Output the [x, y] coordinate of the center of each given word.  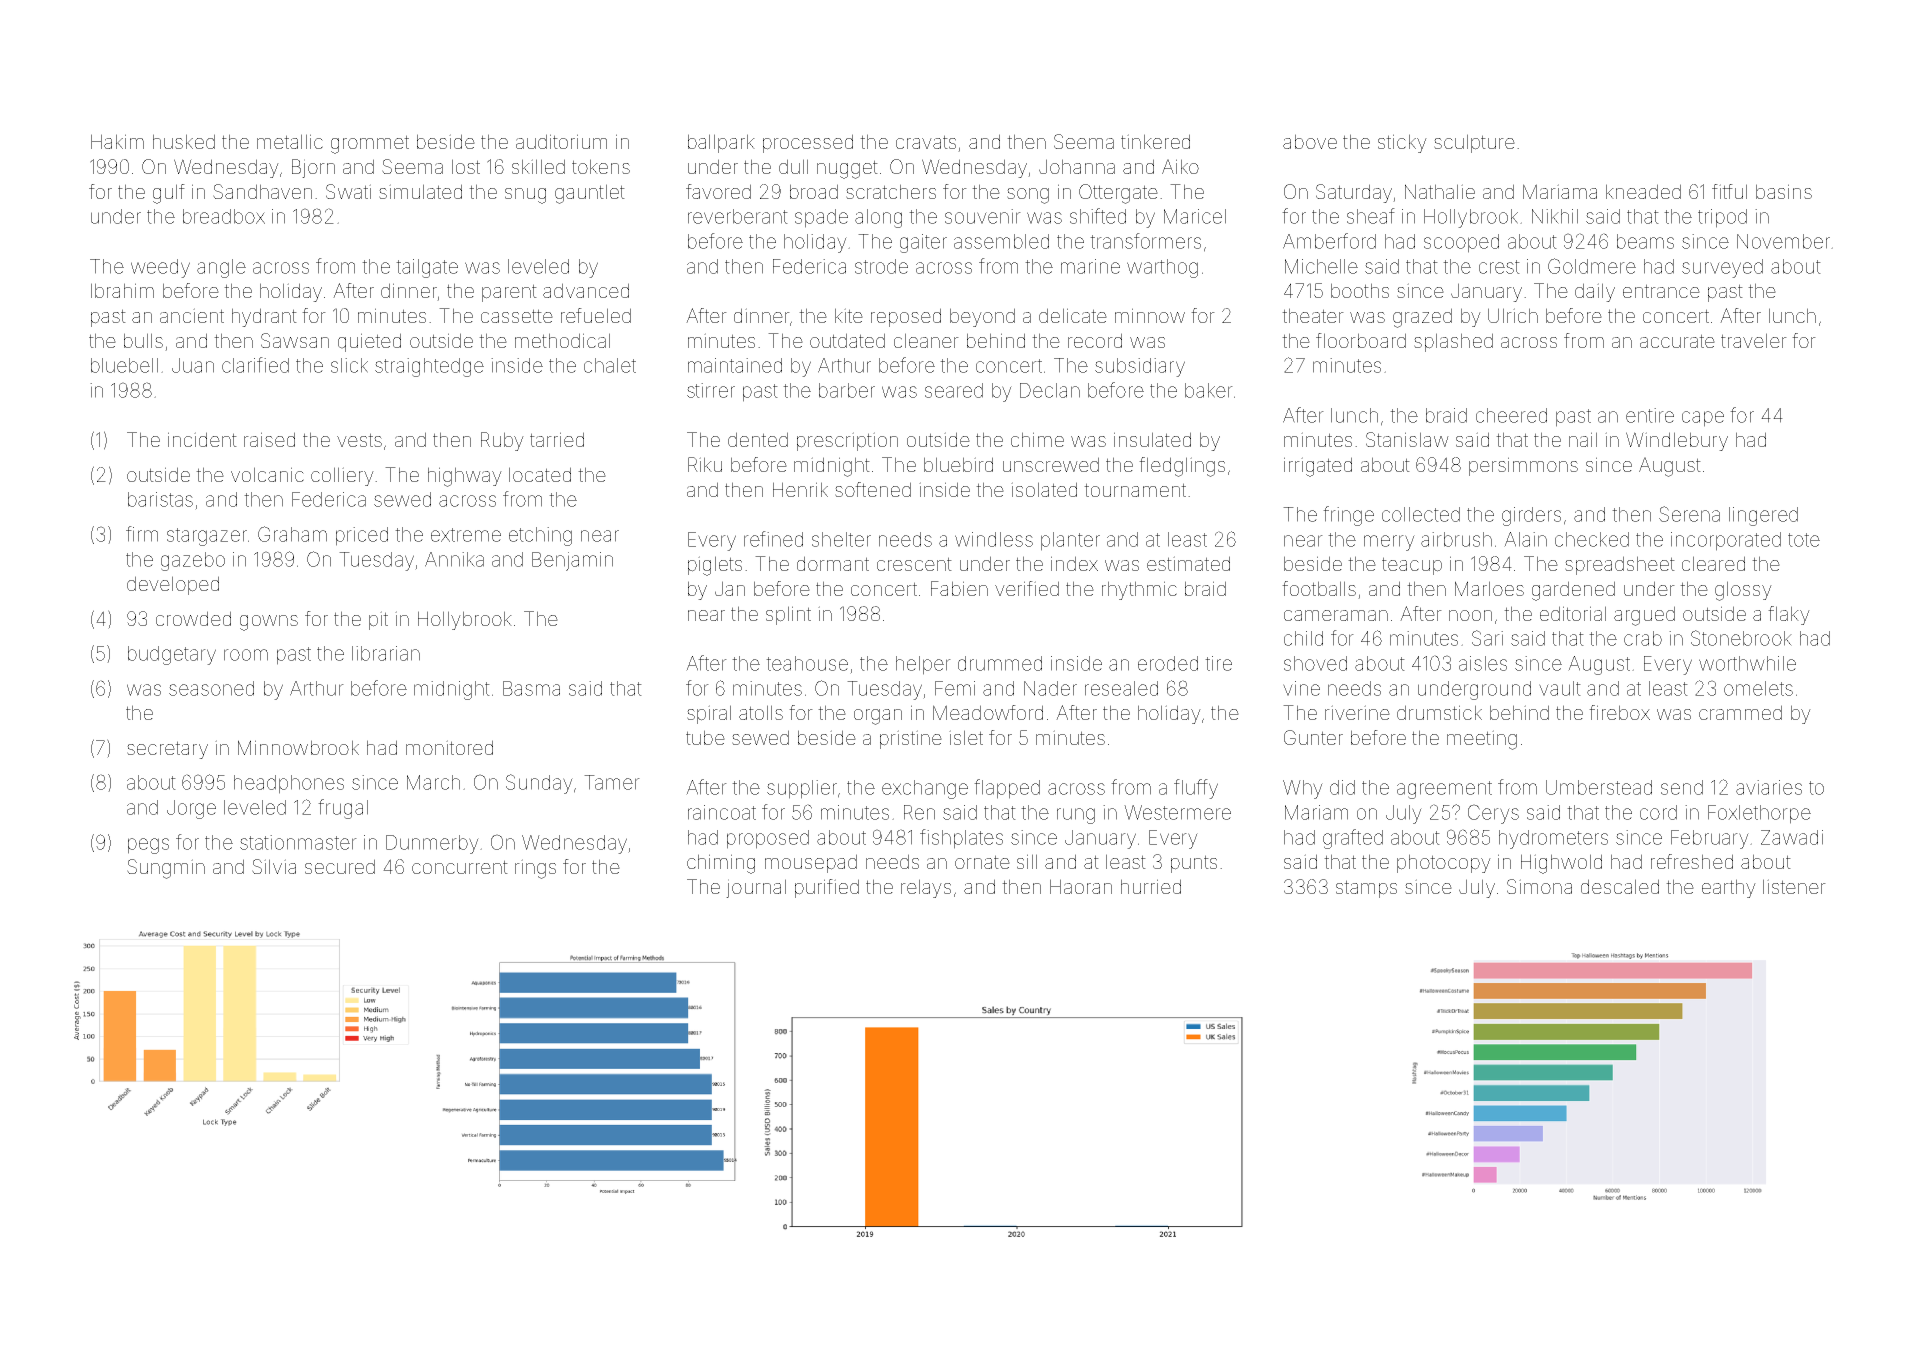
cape [1703, 419]
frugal [343, 809]
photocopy [1444, 863]
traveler [1754, 340]
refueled [596, 315]
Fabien [959, 588]
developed [173, 585]
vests [359, 440]
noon [1470, 615]
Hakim [117, 141]
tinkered [1155, 141]
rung [1076, 816]
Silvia [274, 866]
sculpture [1474, 143]
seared [954, 390]
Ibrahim [122, 290]
